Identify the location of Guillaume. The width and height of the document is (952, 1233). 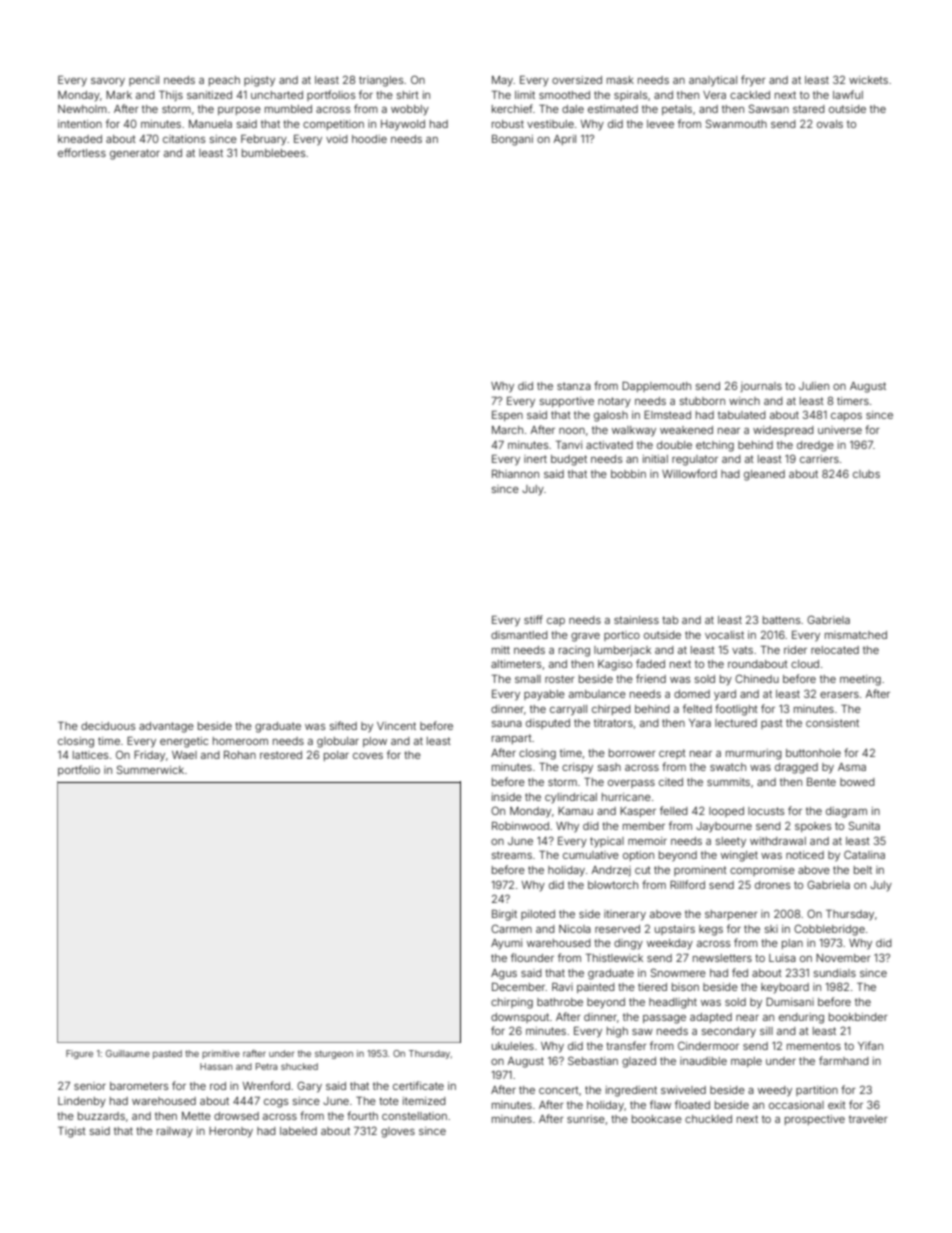
(128, 1053).
